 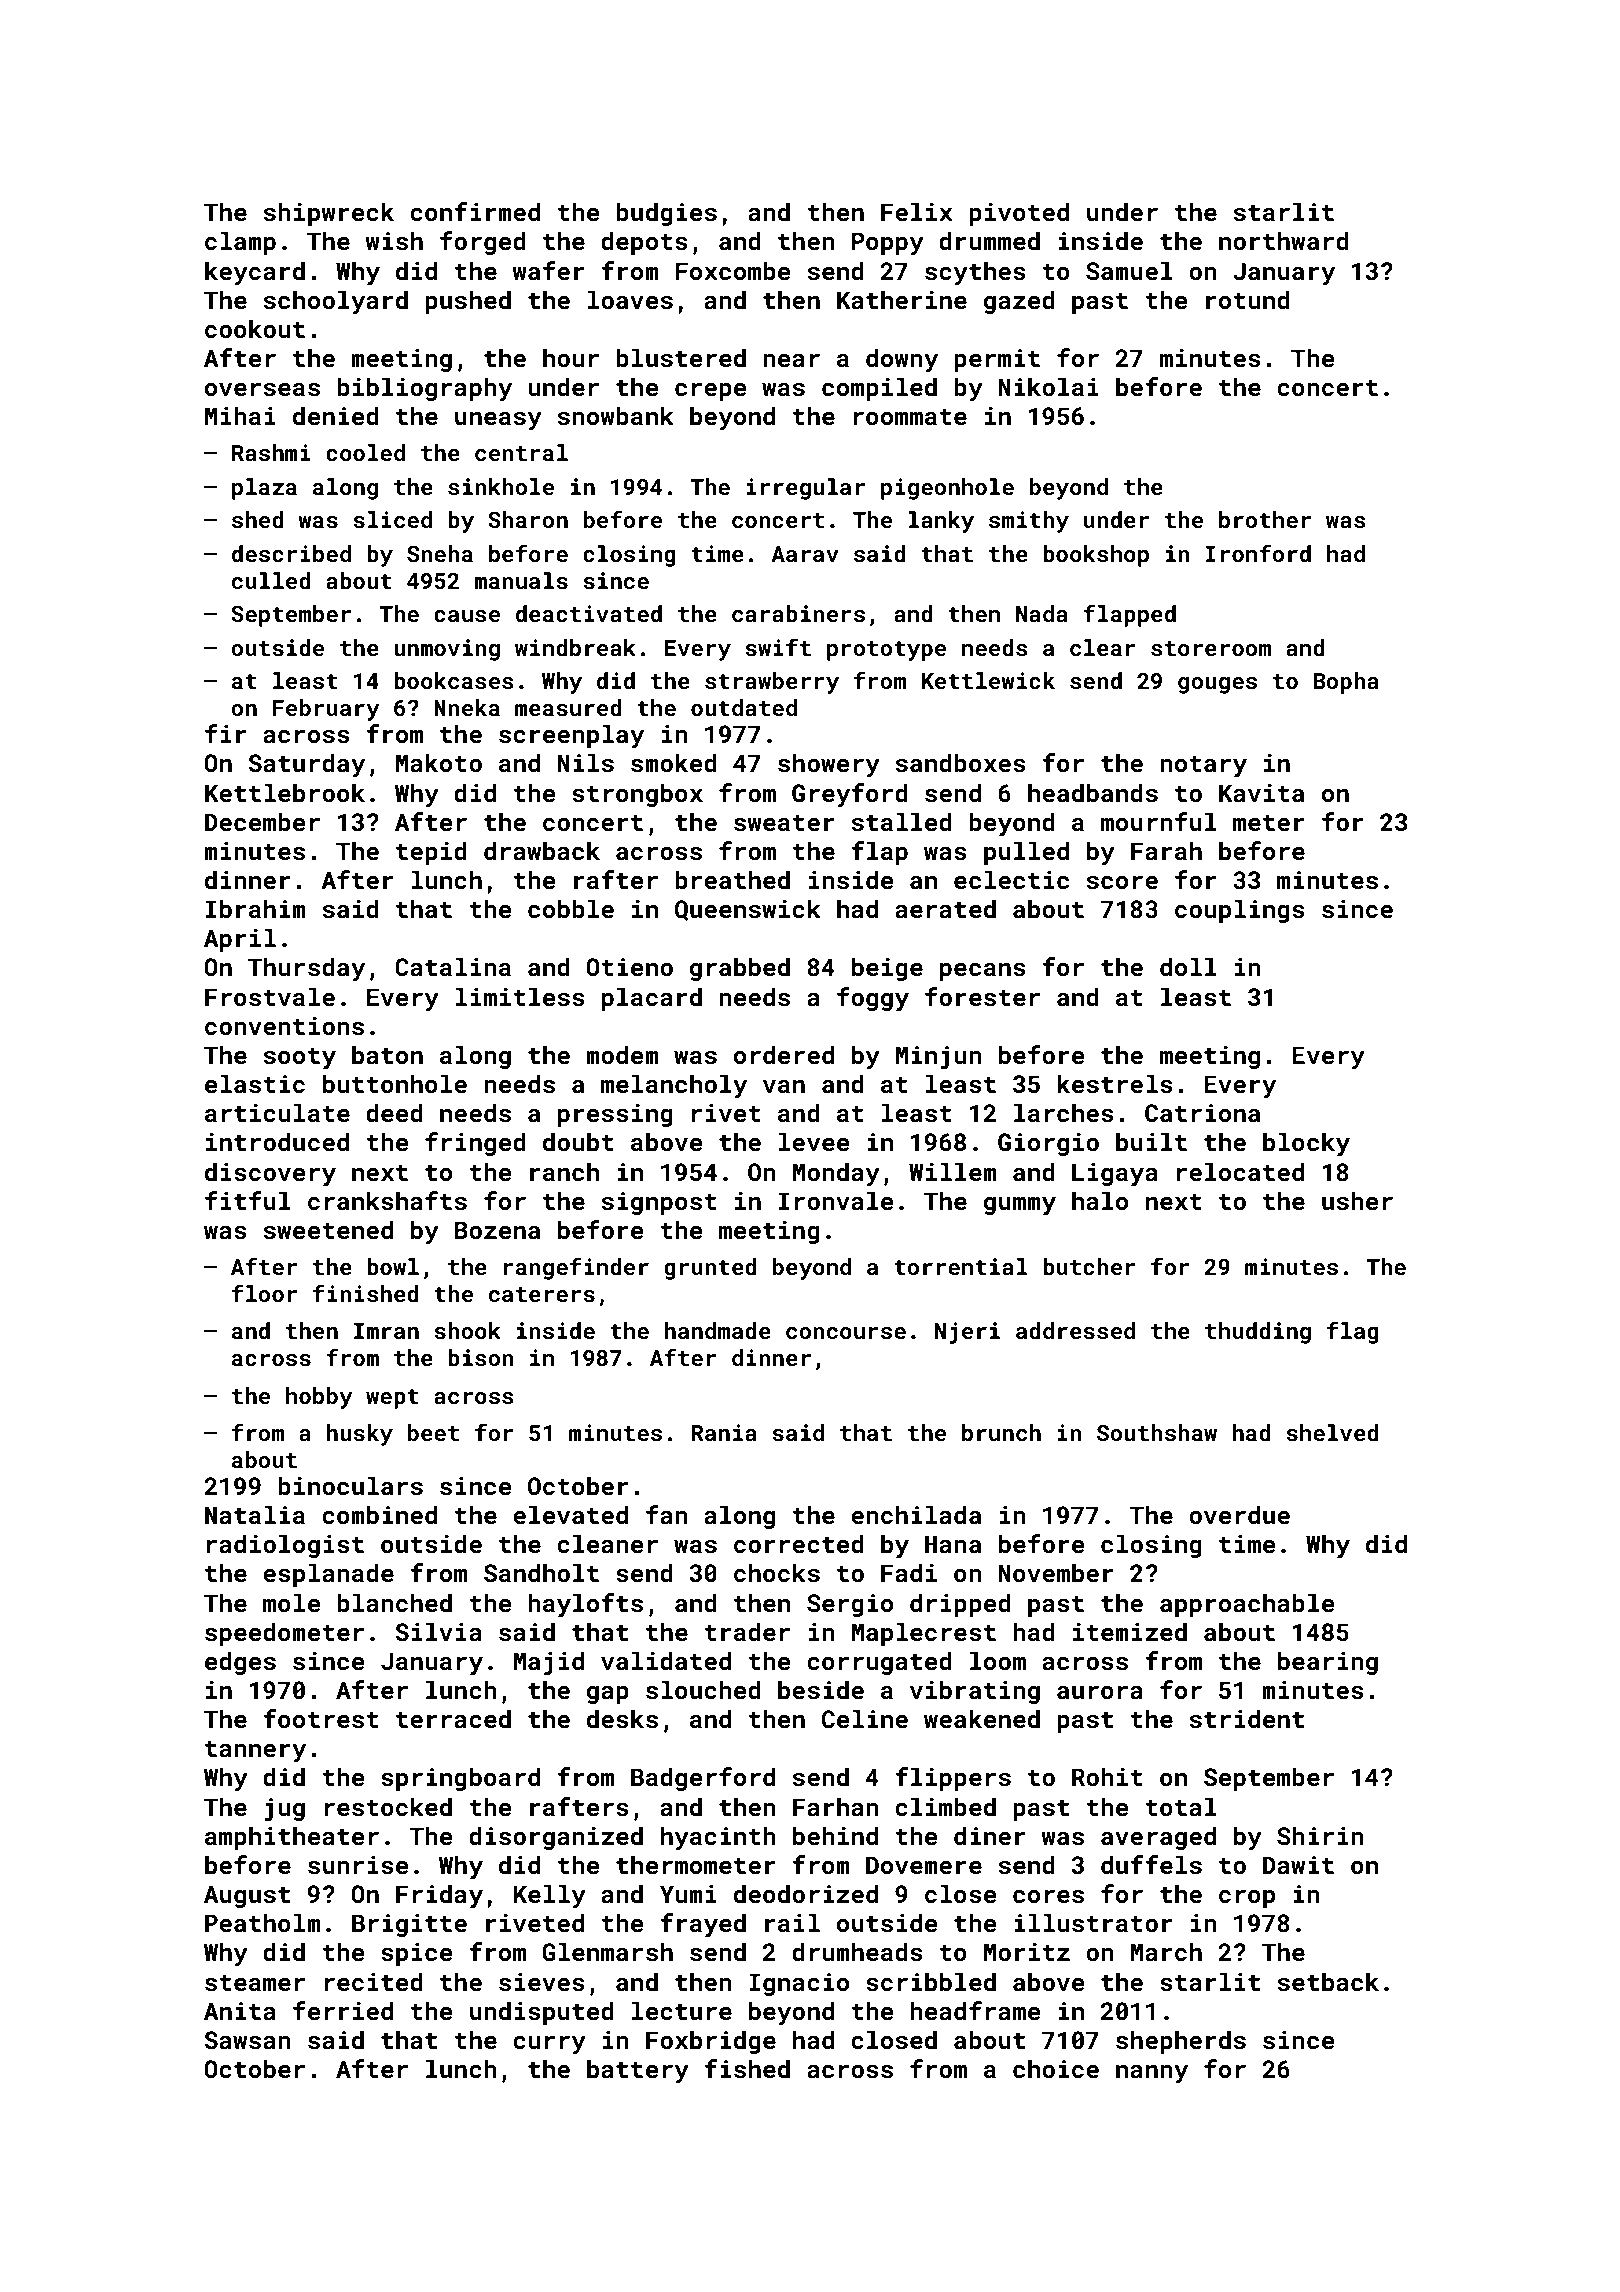 I want to click on pivoted, so click(x=1019, y=214).
